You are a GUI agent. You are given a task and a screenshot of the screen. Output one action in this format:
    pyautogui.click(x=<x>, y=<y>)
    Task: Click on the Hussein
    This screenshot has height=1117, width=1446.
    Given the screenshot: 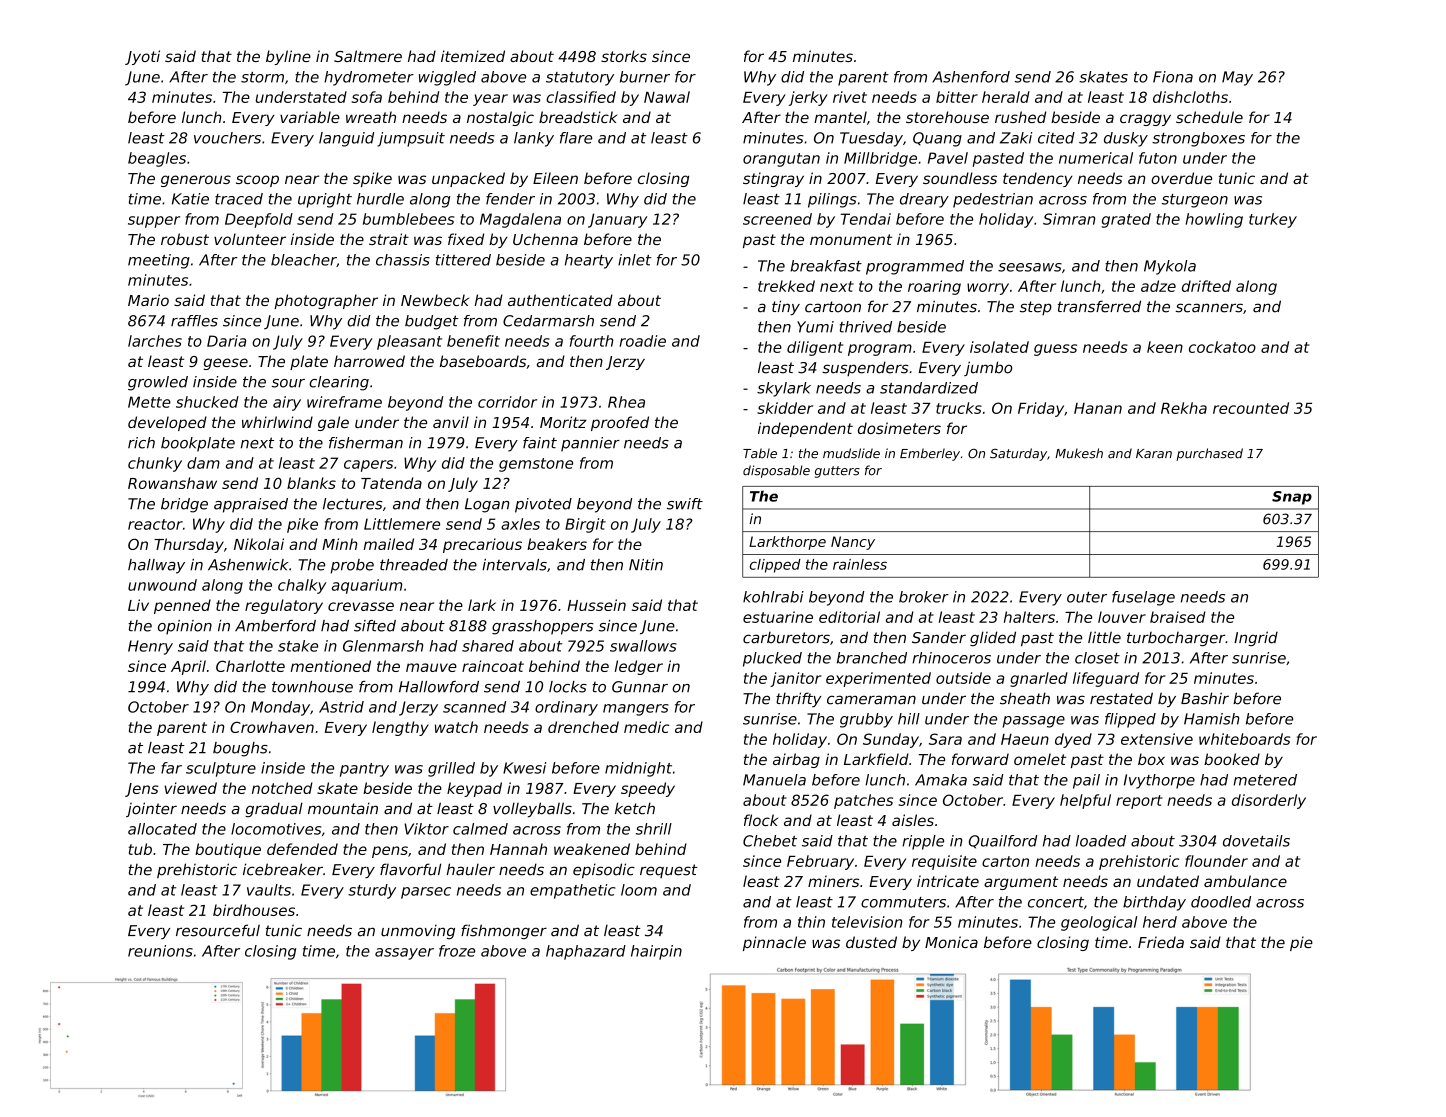 What is the action you would take?
    pyautogui.click(x=596, y=605)
